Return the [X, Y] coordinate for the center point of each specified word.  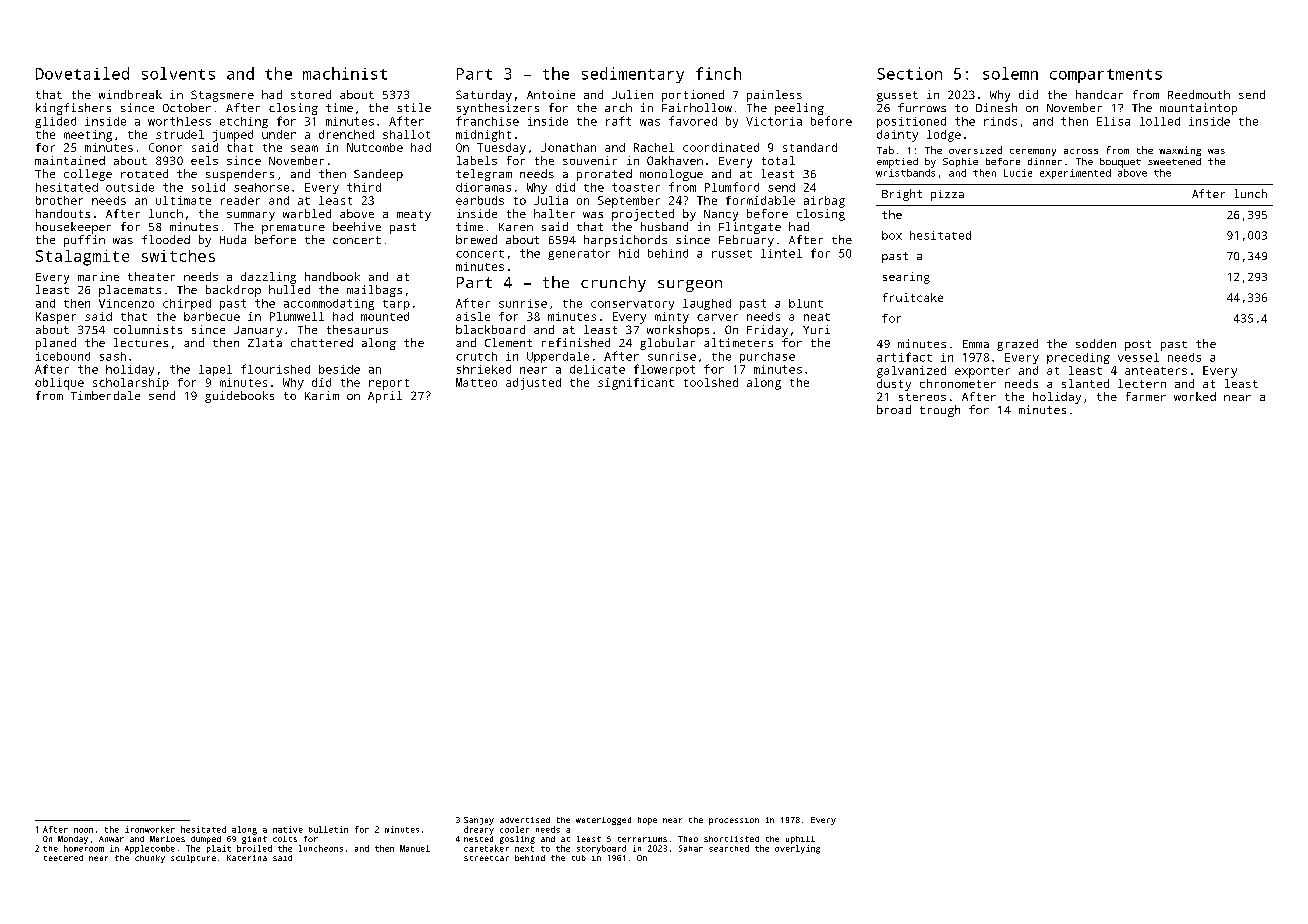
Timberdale [105, 395]
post [1138, 345]
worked [1195, 396]
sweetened [1174, 161]
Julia [551, 200]
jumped [233, 136]
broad [894, 409]
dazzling [268, 278]
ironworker [150, 829]
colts [285, 839]
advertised [525, 820]
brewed [476, 239]
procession [734, 821]
